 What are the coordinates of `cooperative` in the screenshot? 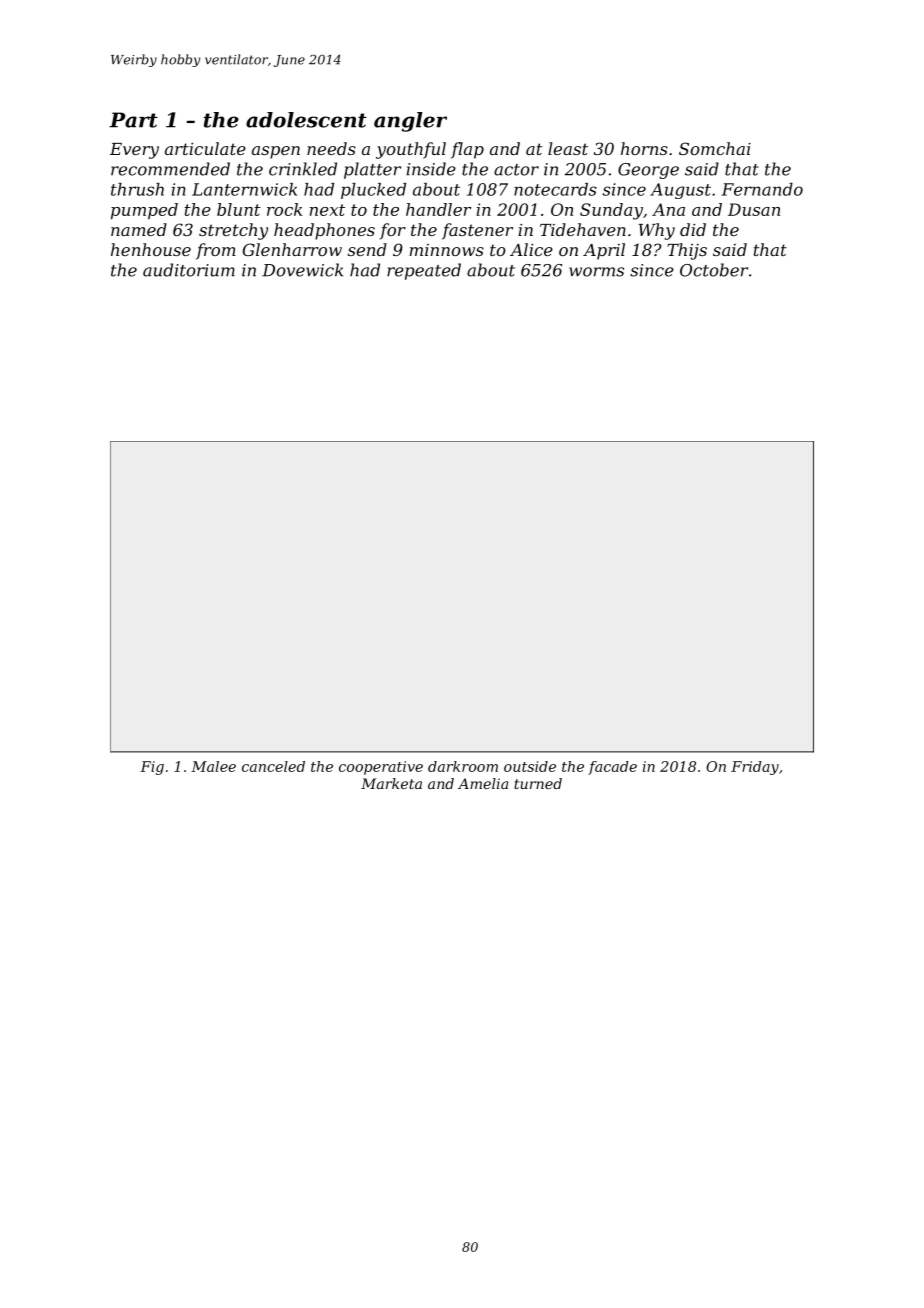 It's located at (381, 768).
